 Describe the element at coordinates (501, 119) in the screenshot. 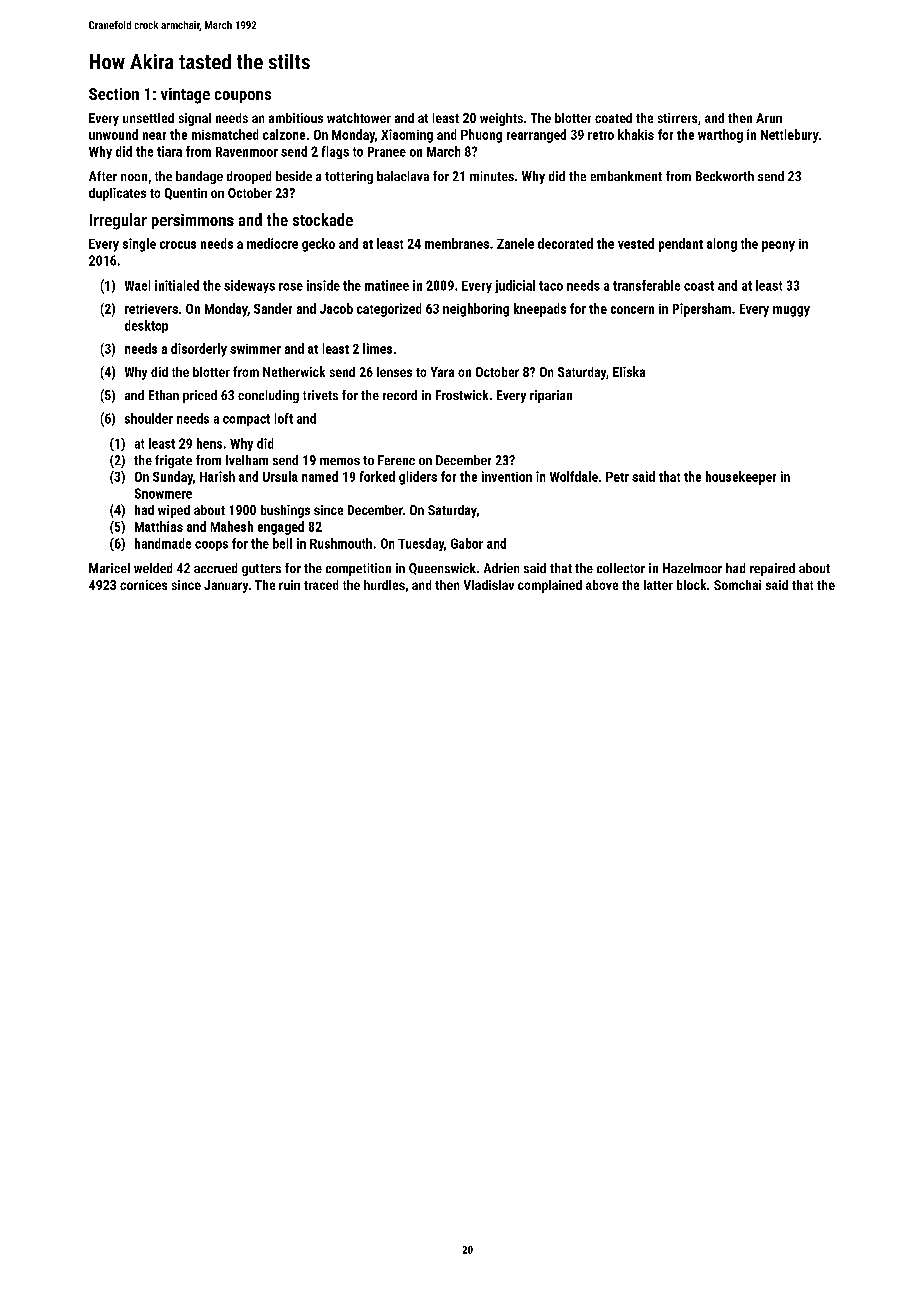

I see `weights` at that location.
